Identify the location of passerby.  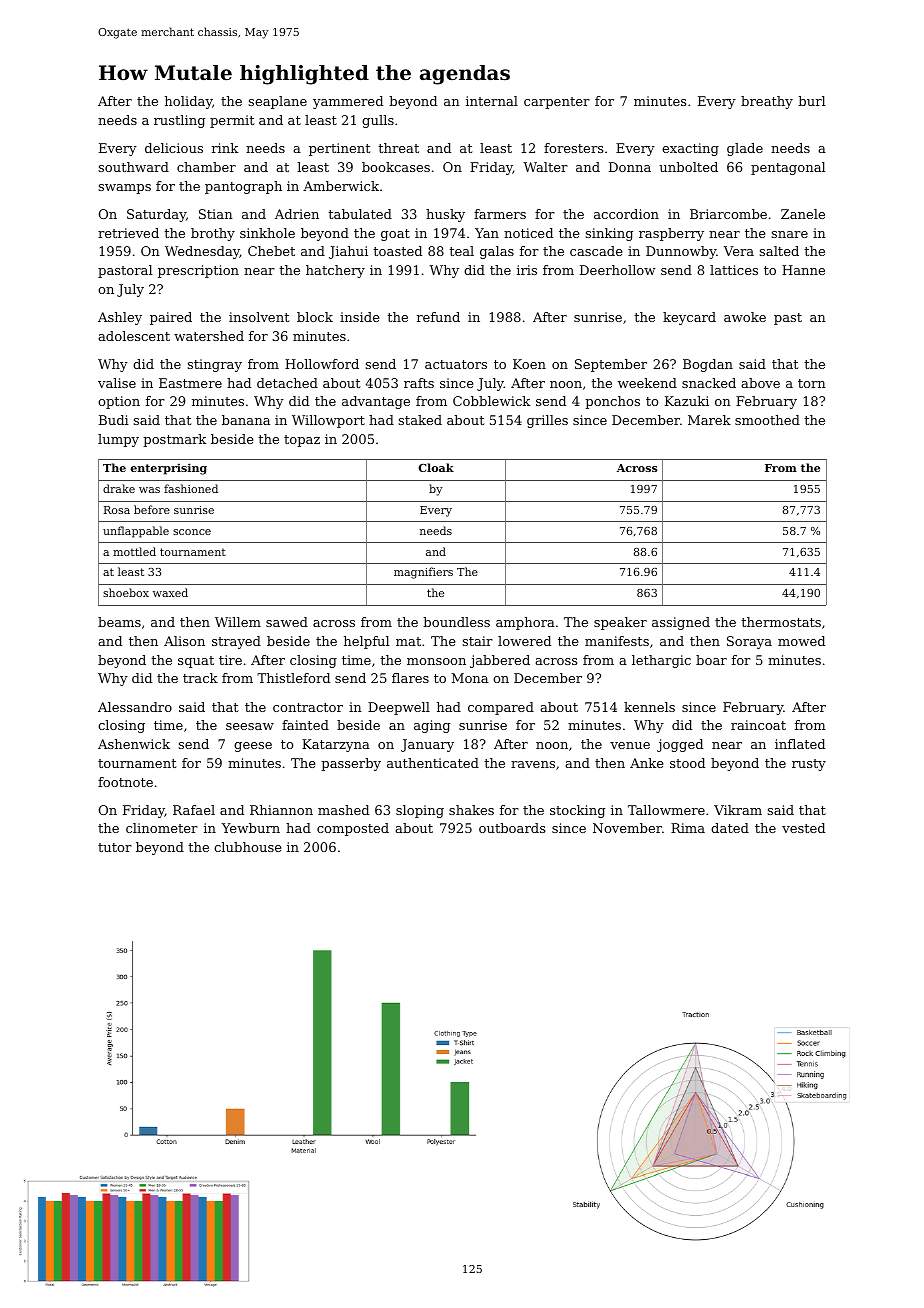
(351, 764).
